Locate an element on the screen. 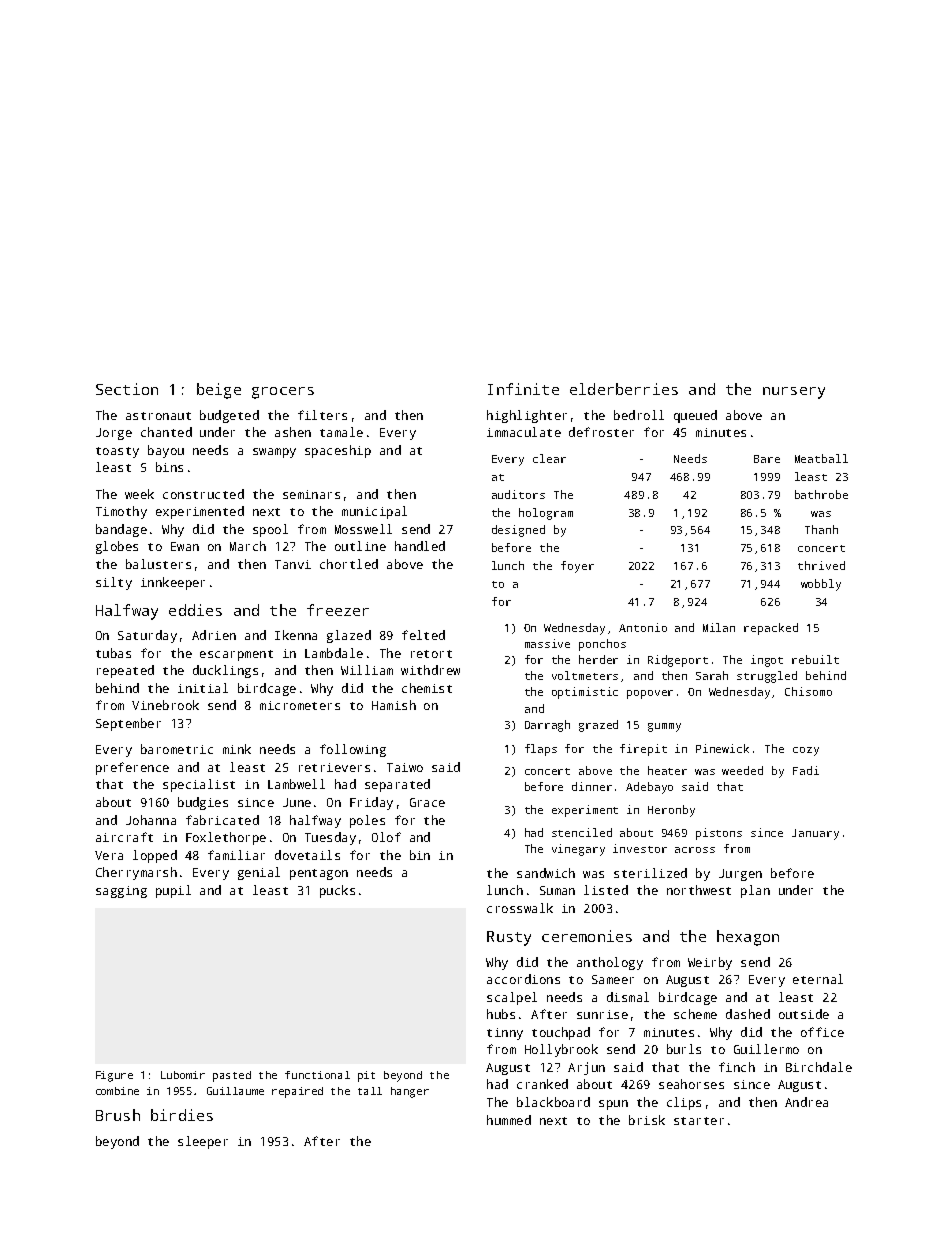 This screenshot has height=1233, width=952. Grace is located at coordinates (427, 802).
